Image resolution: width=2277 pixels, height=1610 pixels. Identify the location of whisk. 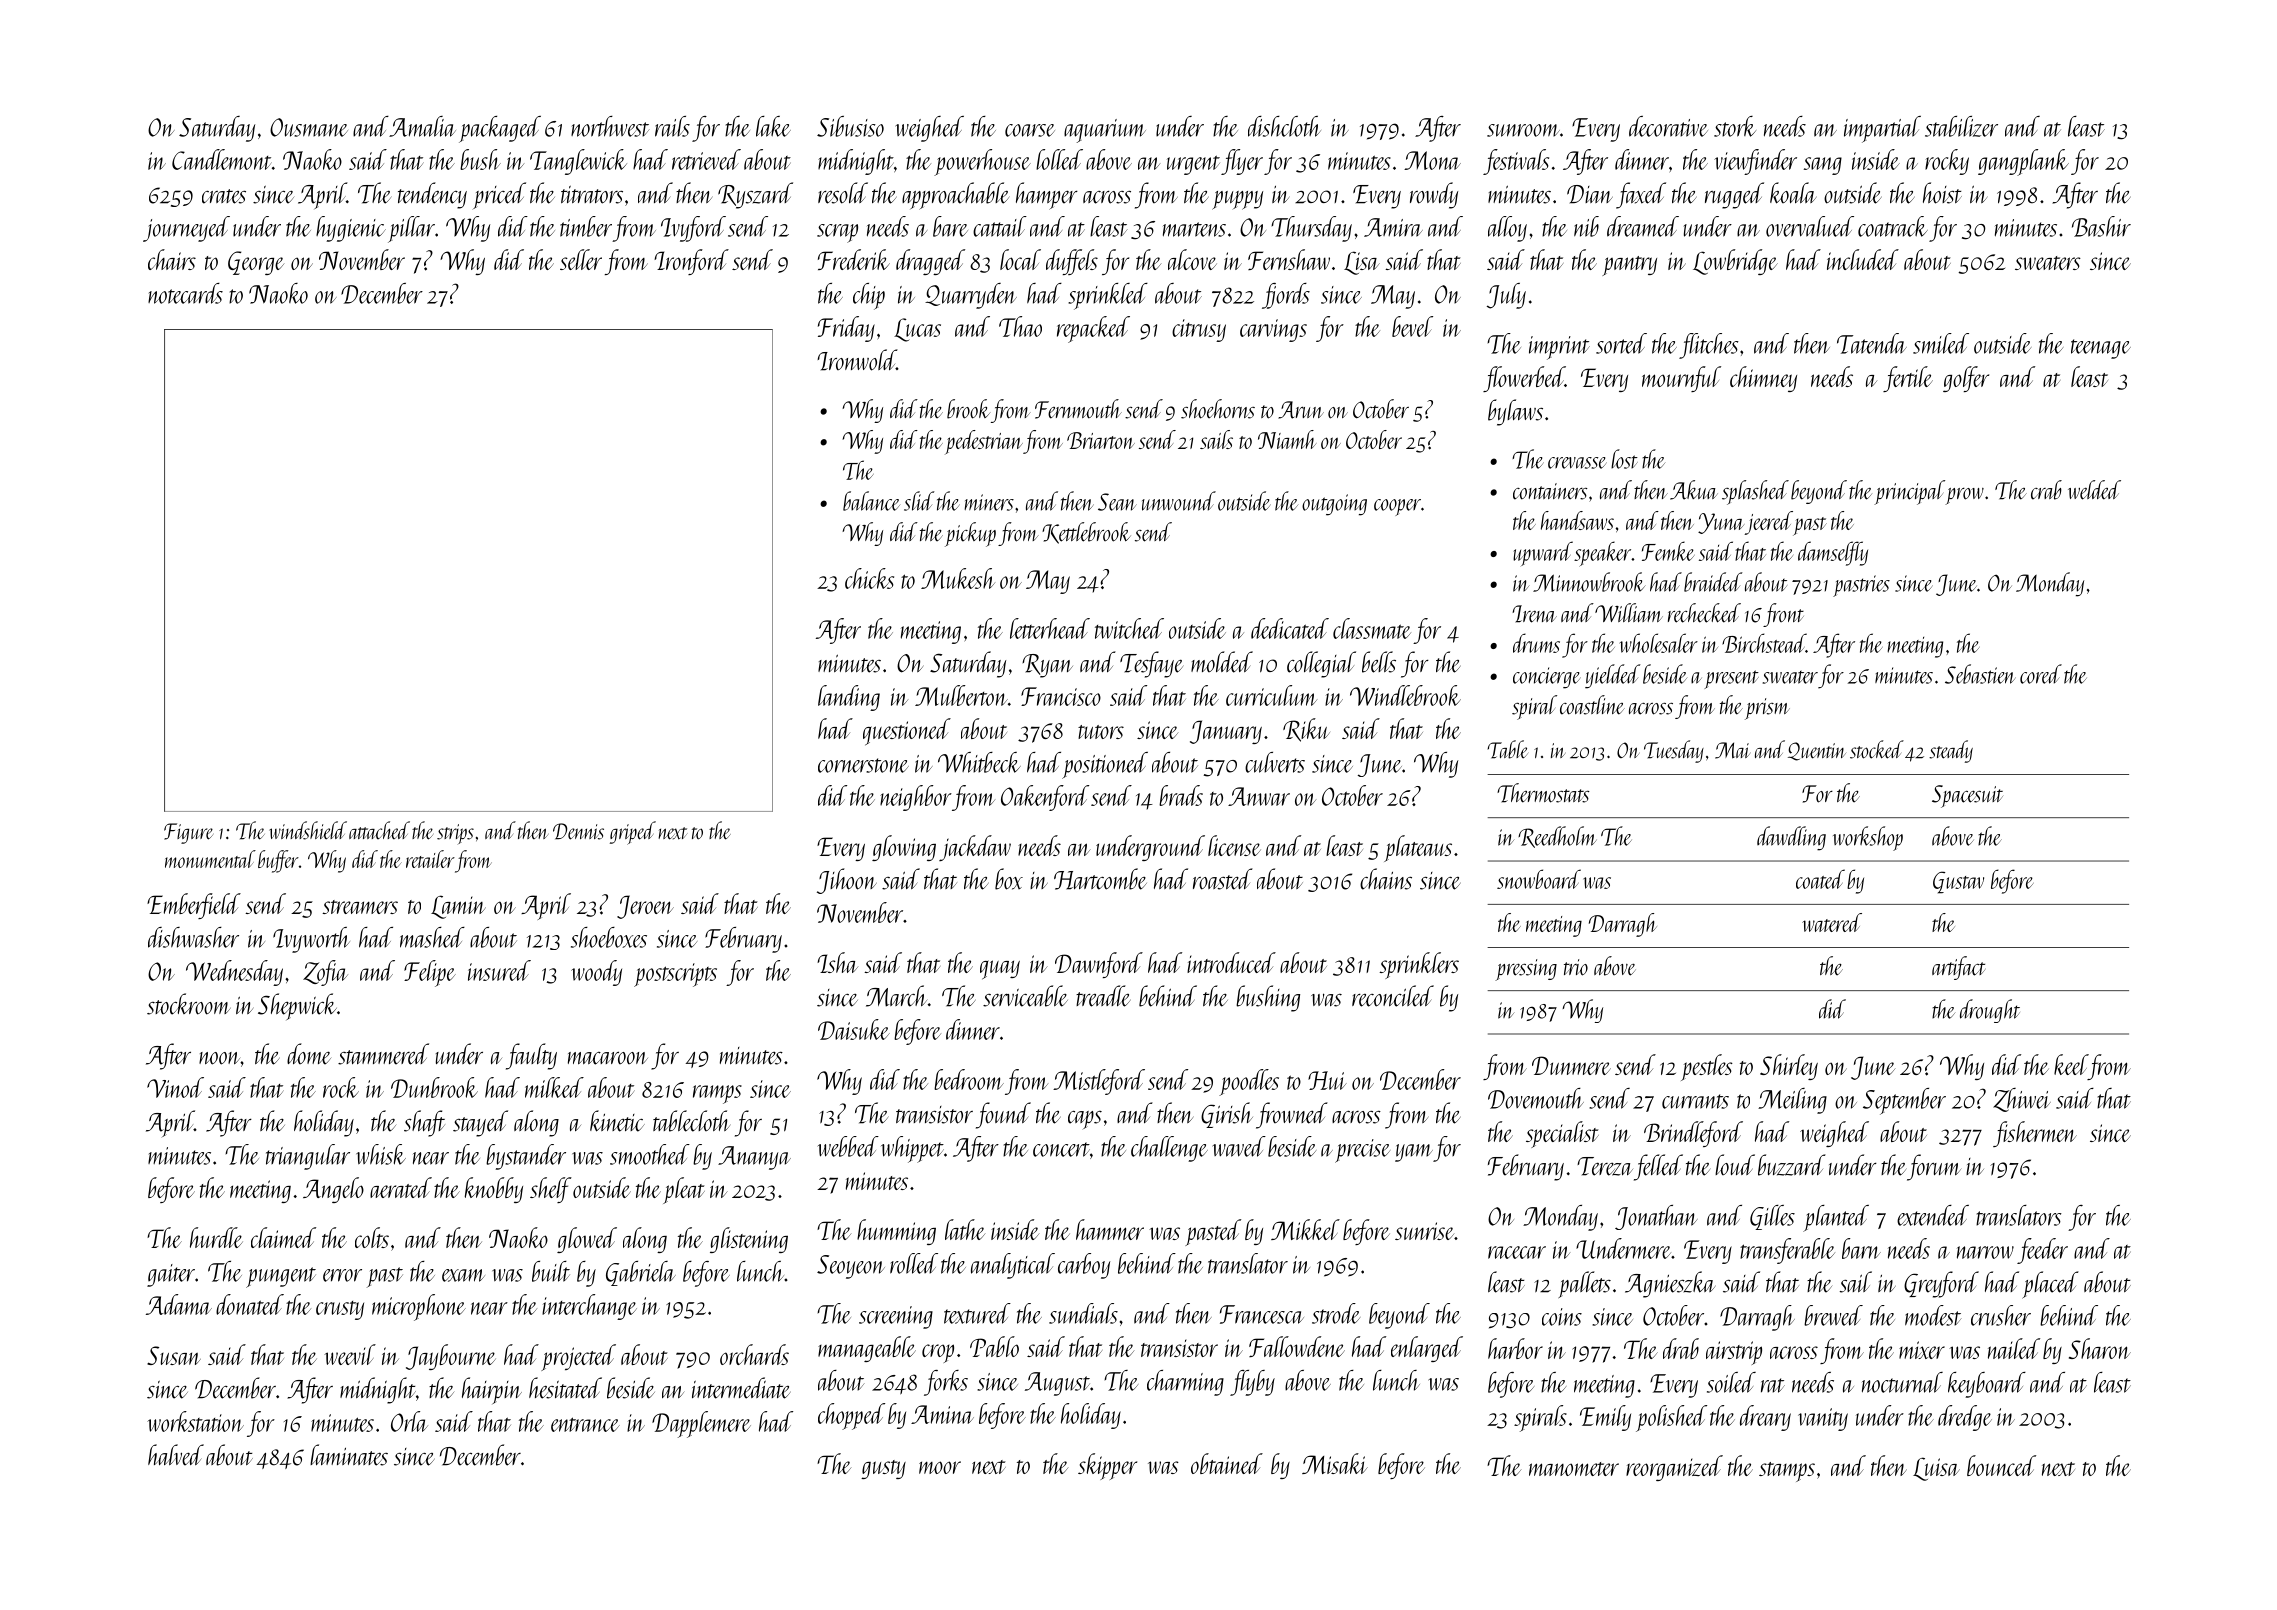
(381, 1154).
